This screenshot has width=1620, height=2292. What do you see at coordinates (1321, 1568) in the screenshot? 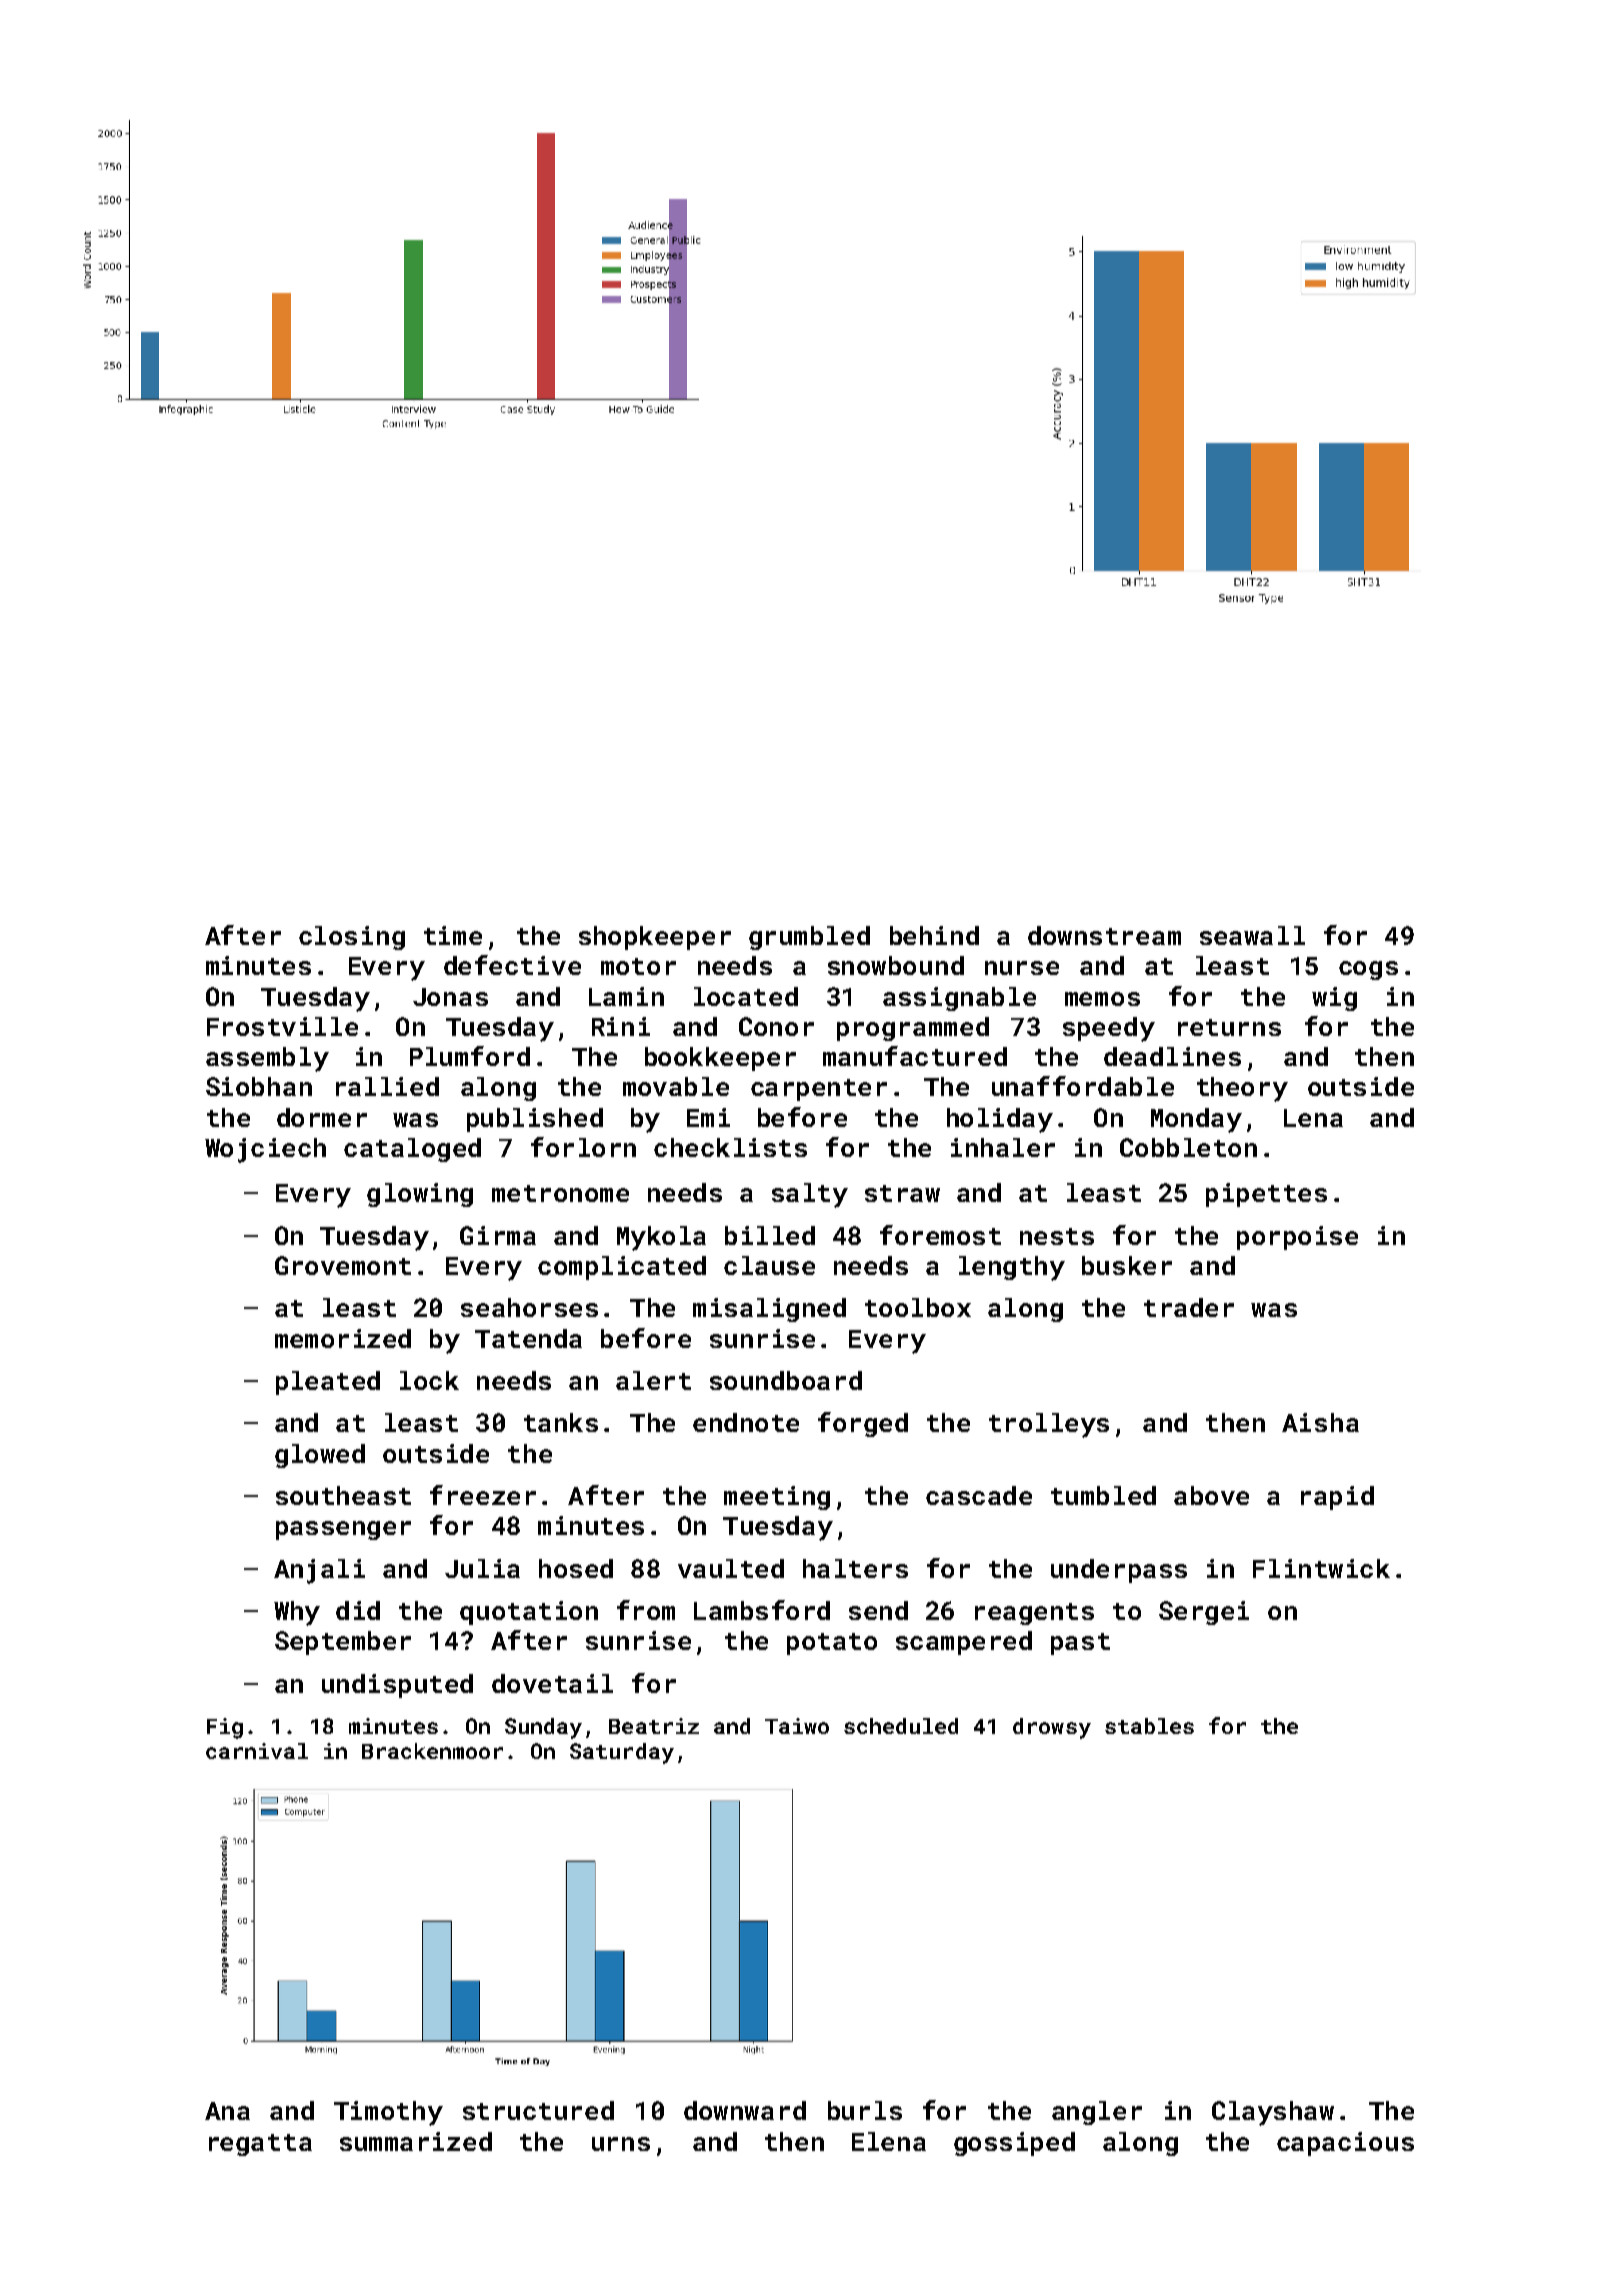
I see `Flintwick` at bounding box center [1321, 1568].
